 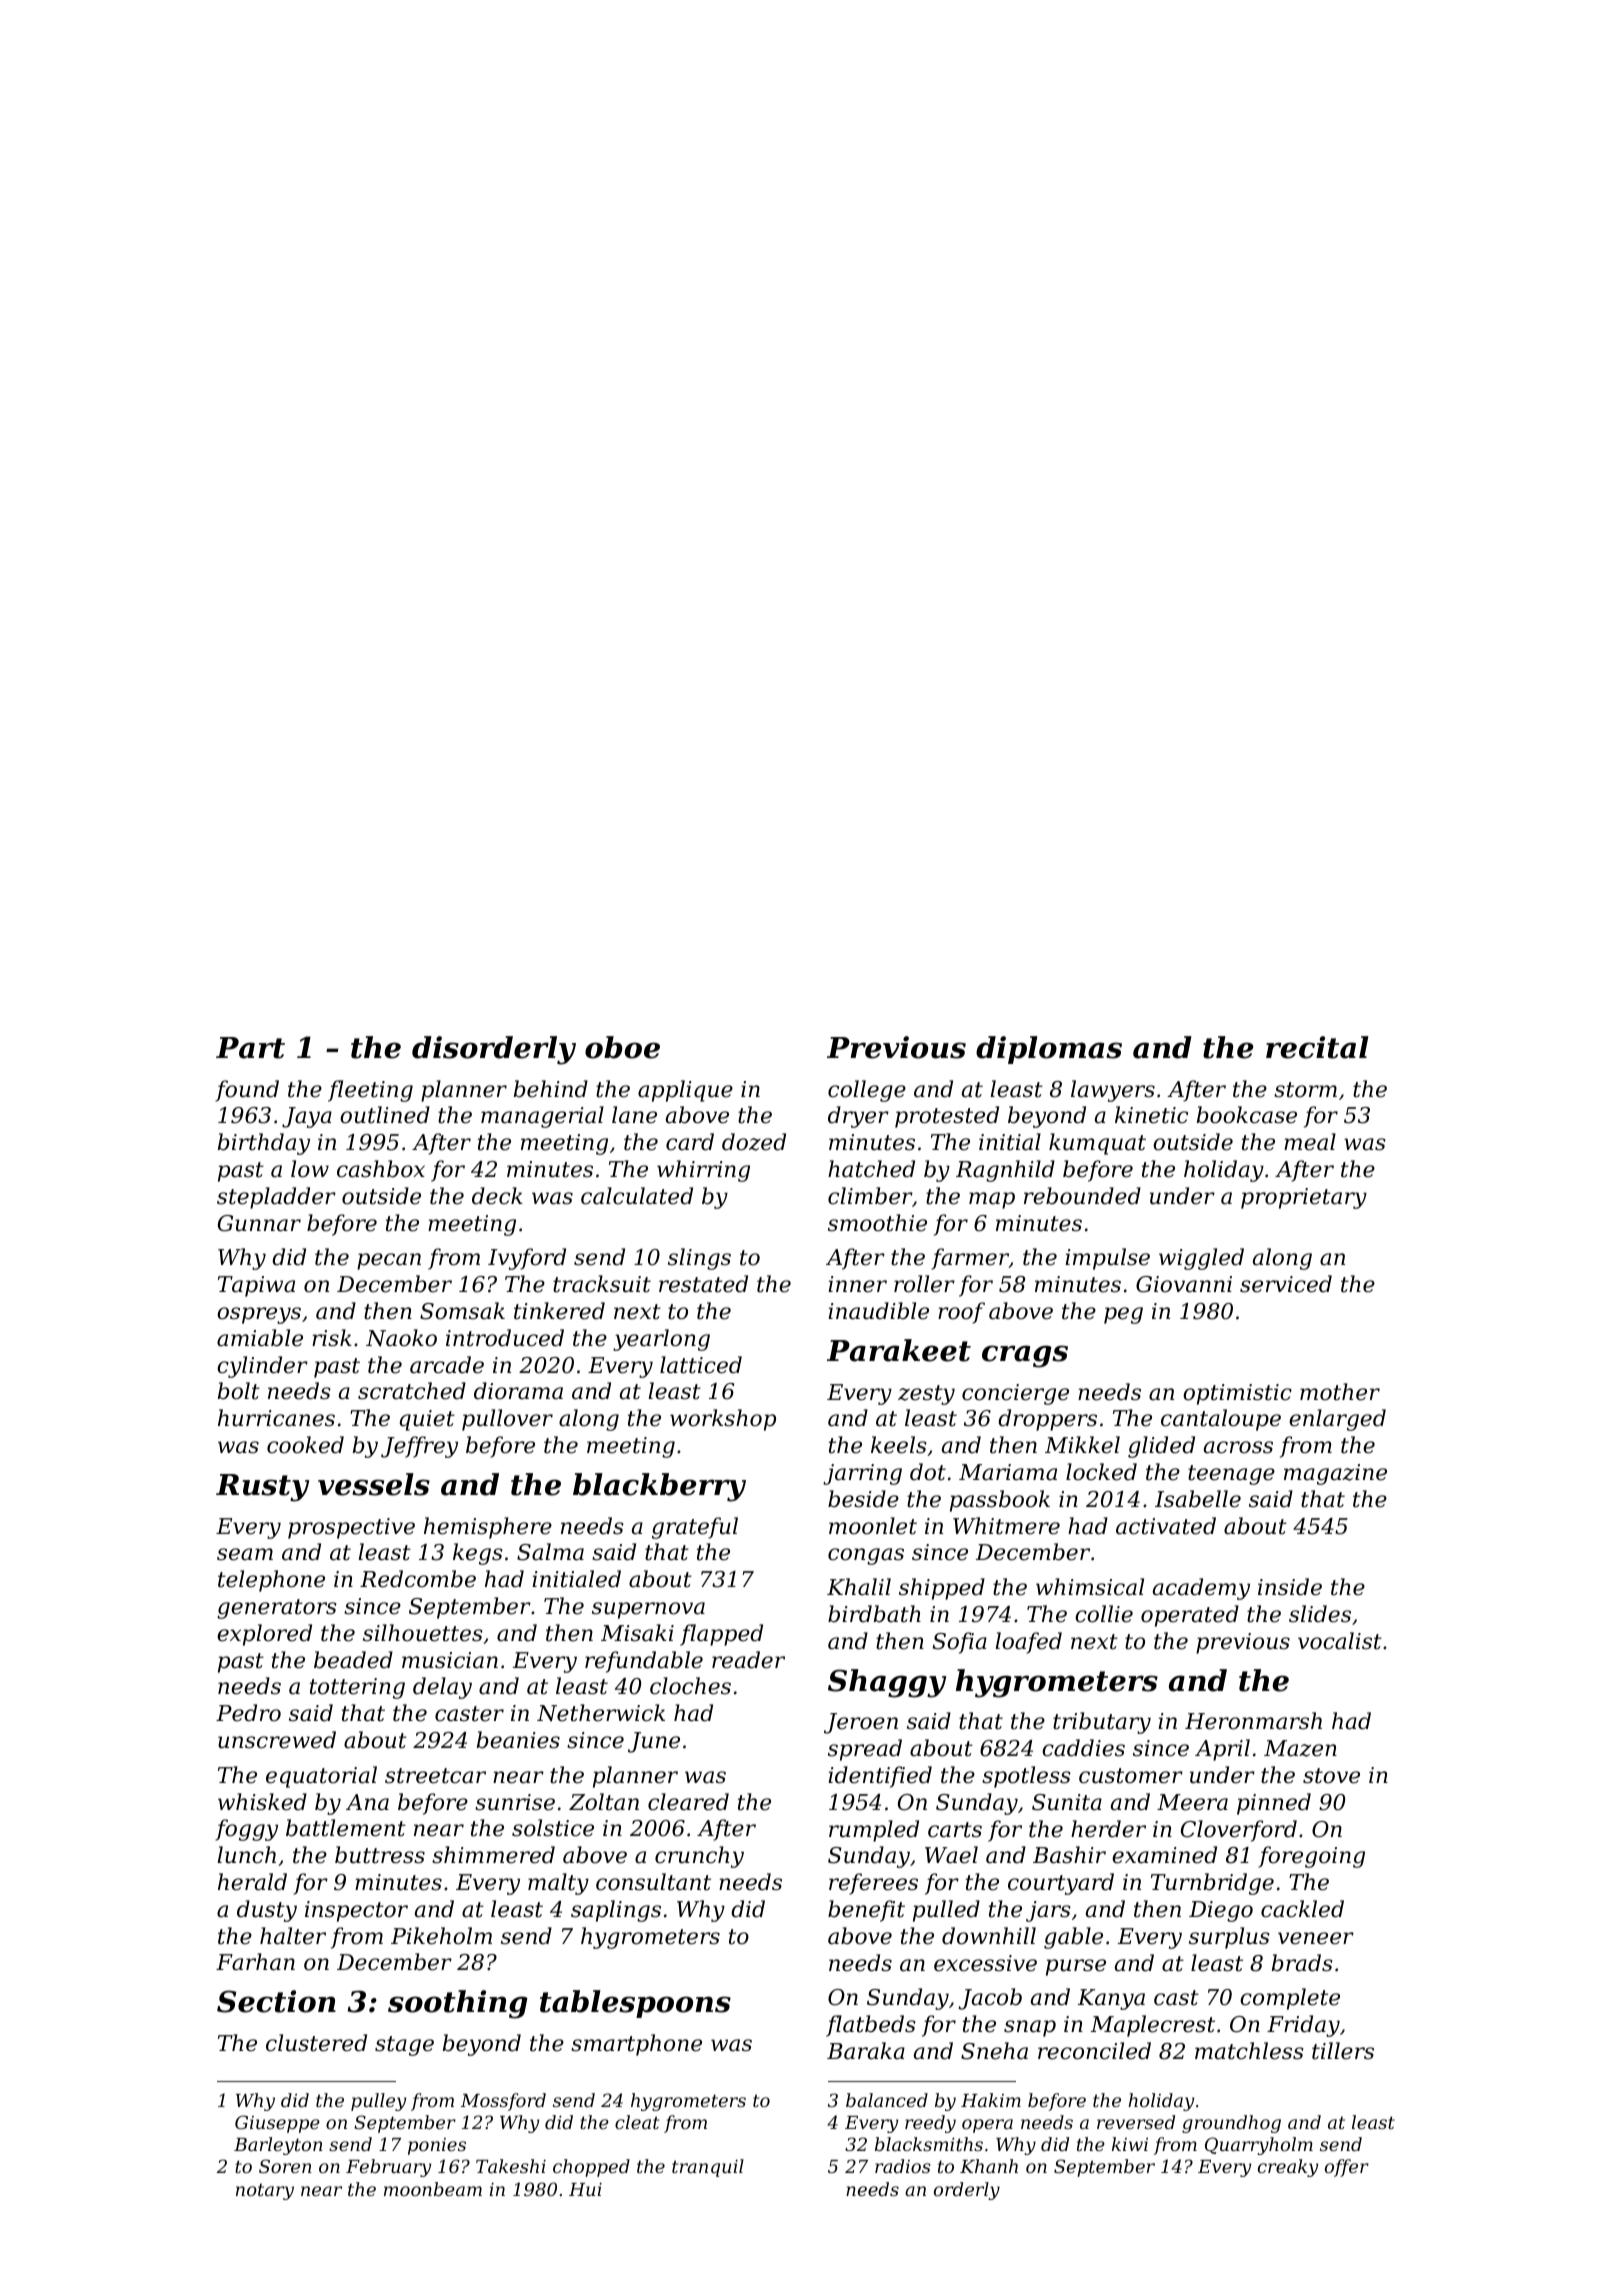 I want to click on Baraka, so click(x=866, y=2051).
